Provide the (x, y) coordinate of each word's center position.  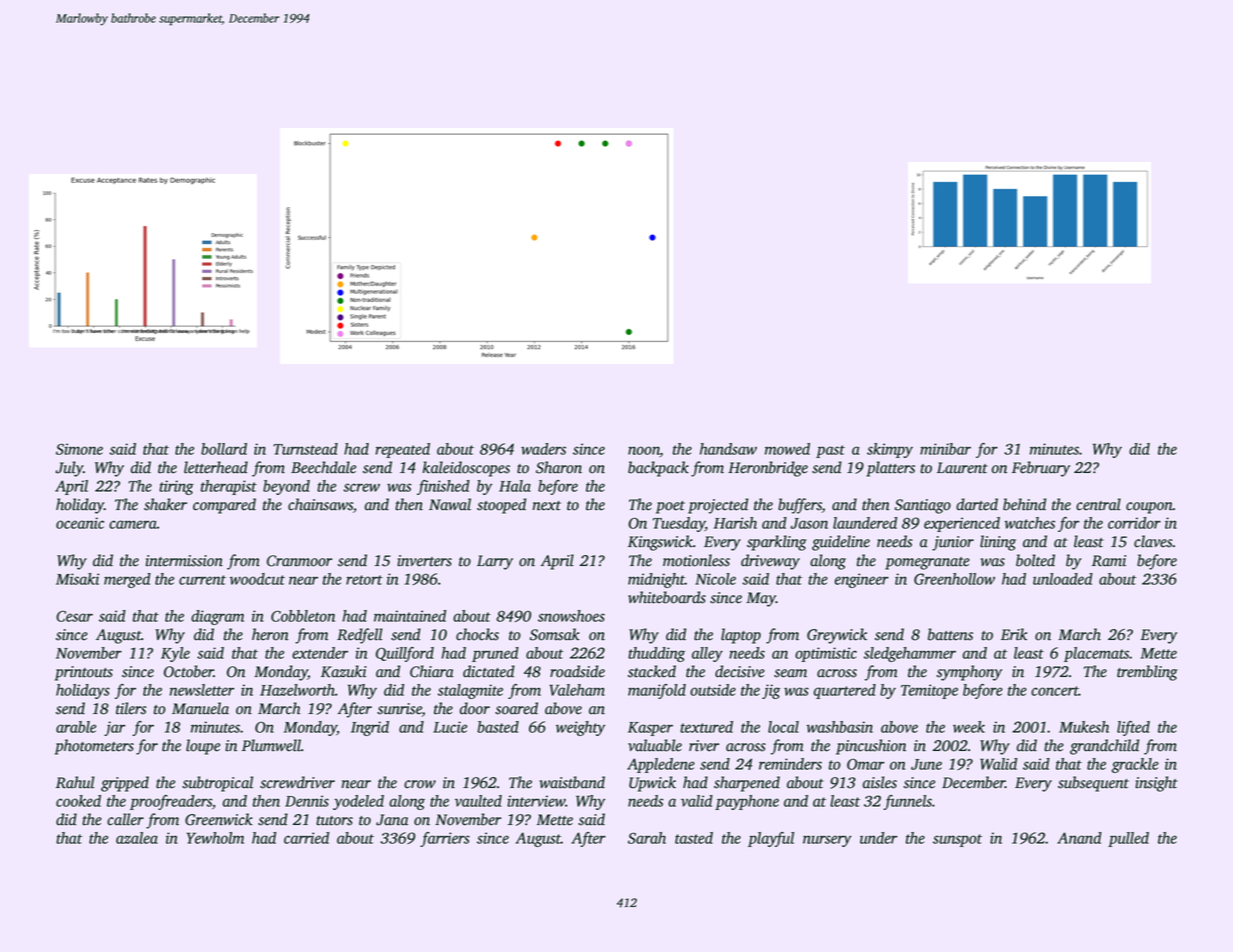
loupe (203, 747)
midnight (656, 580)
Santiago (923, 506)
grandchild (1104, 747)
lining (998, 543)
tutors (334, 821)
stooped (501, 506)
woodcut (257, 579)
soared (516, 708)
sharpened (747, 784)
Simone (79, 449)
